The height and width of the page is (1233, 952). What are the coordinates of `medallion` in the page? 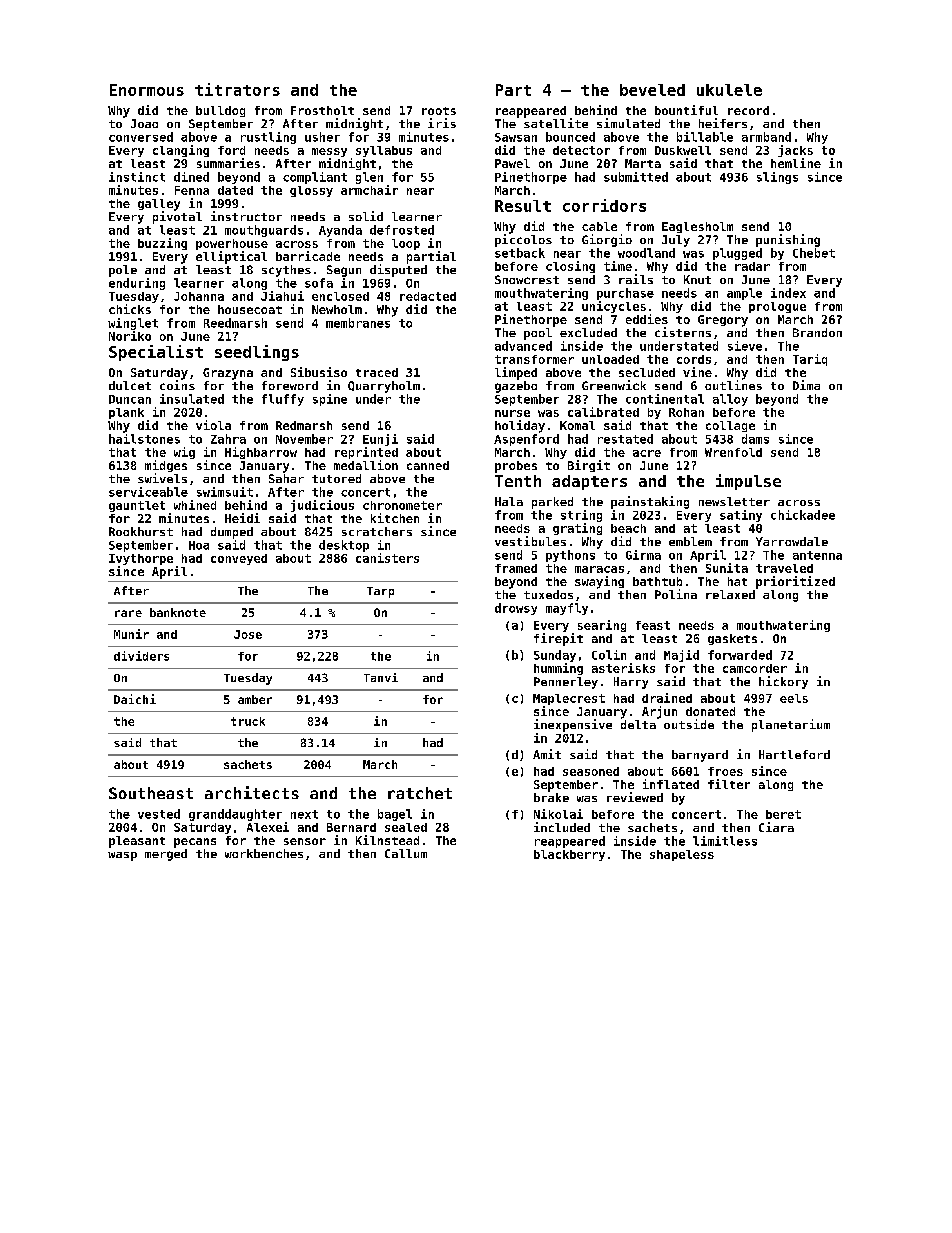 It's located at (366, 465).
